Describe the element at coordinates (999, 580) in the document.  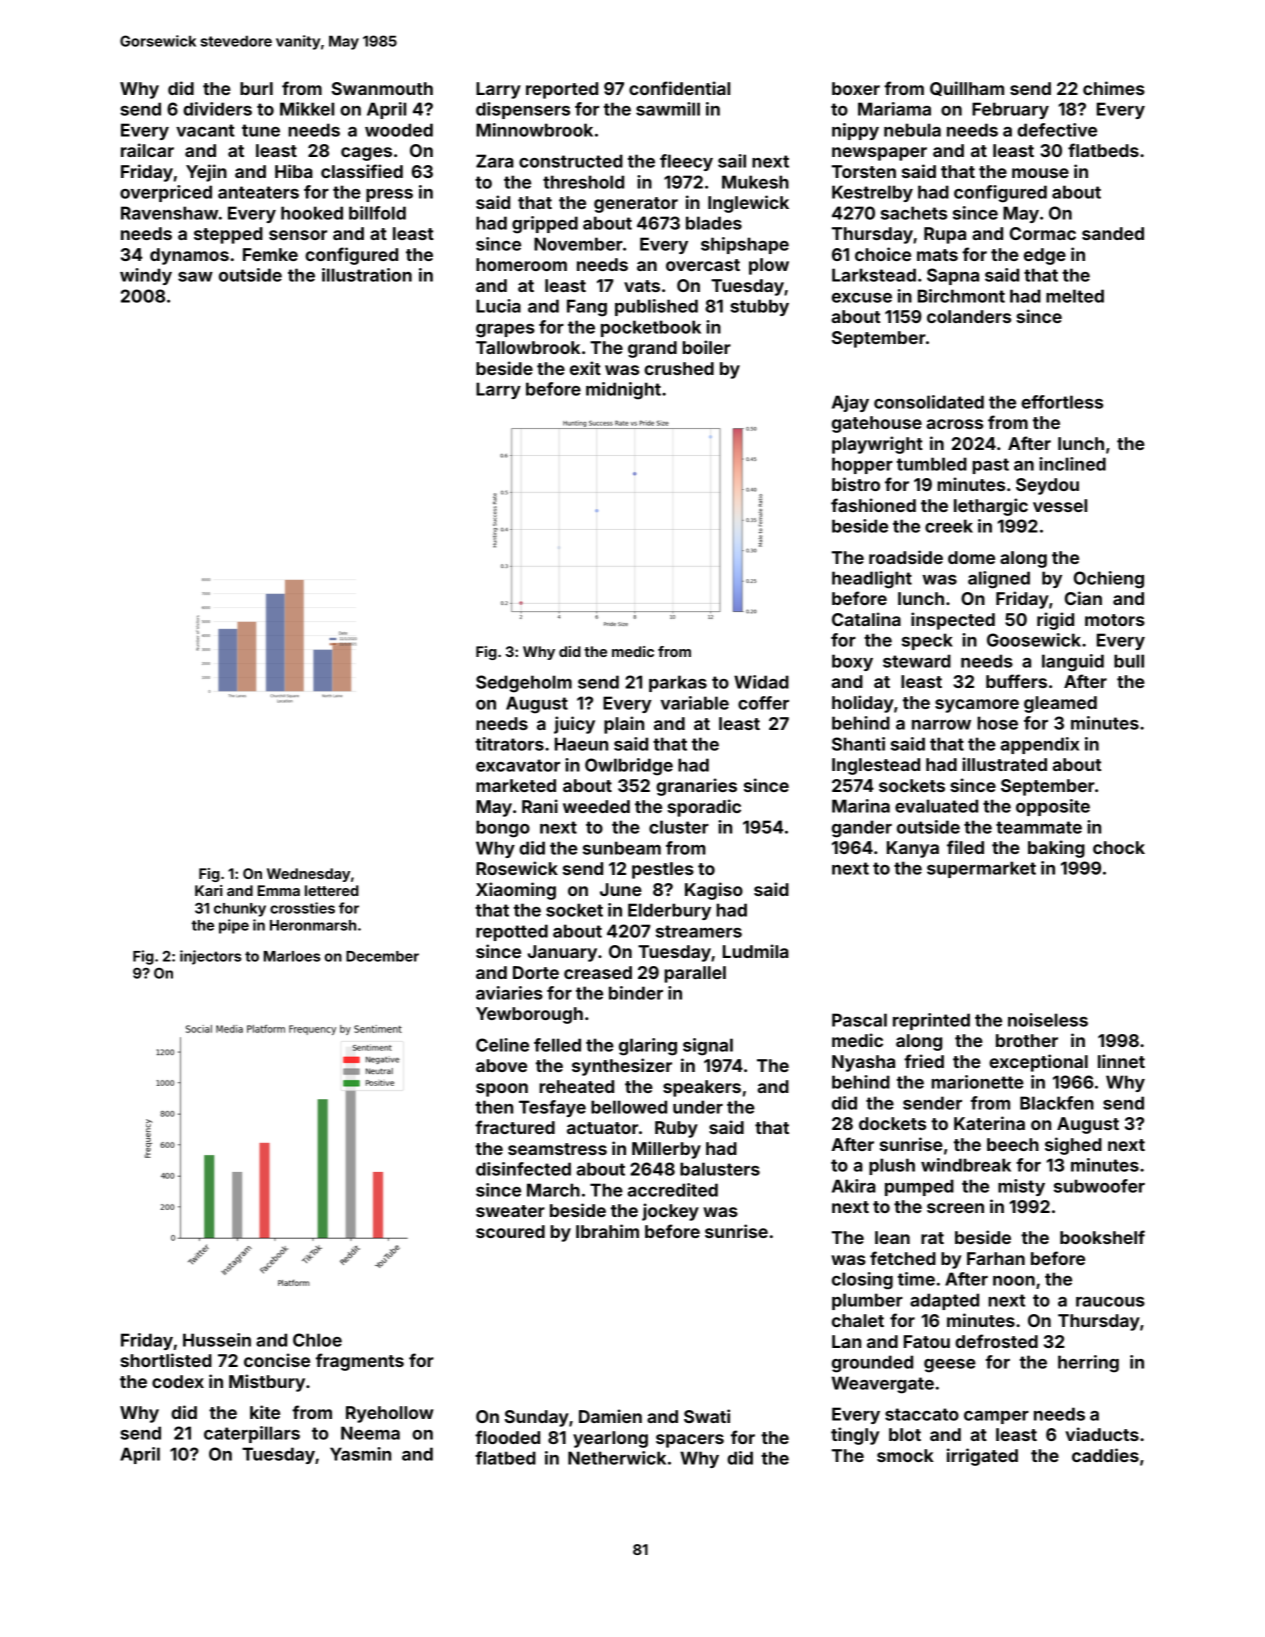
I see `aligned` at that location.
